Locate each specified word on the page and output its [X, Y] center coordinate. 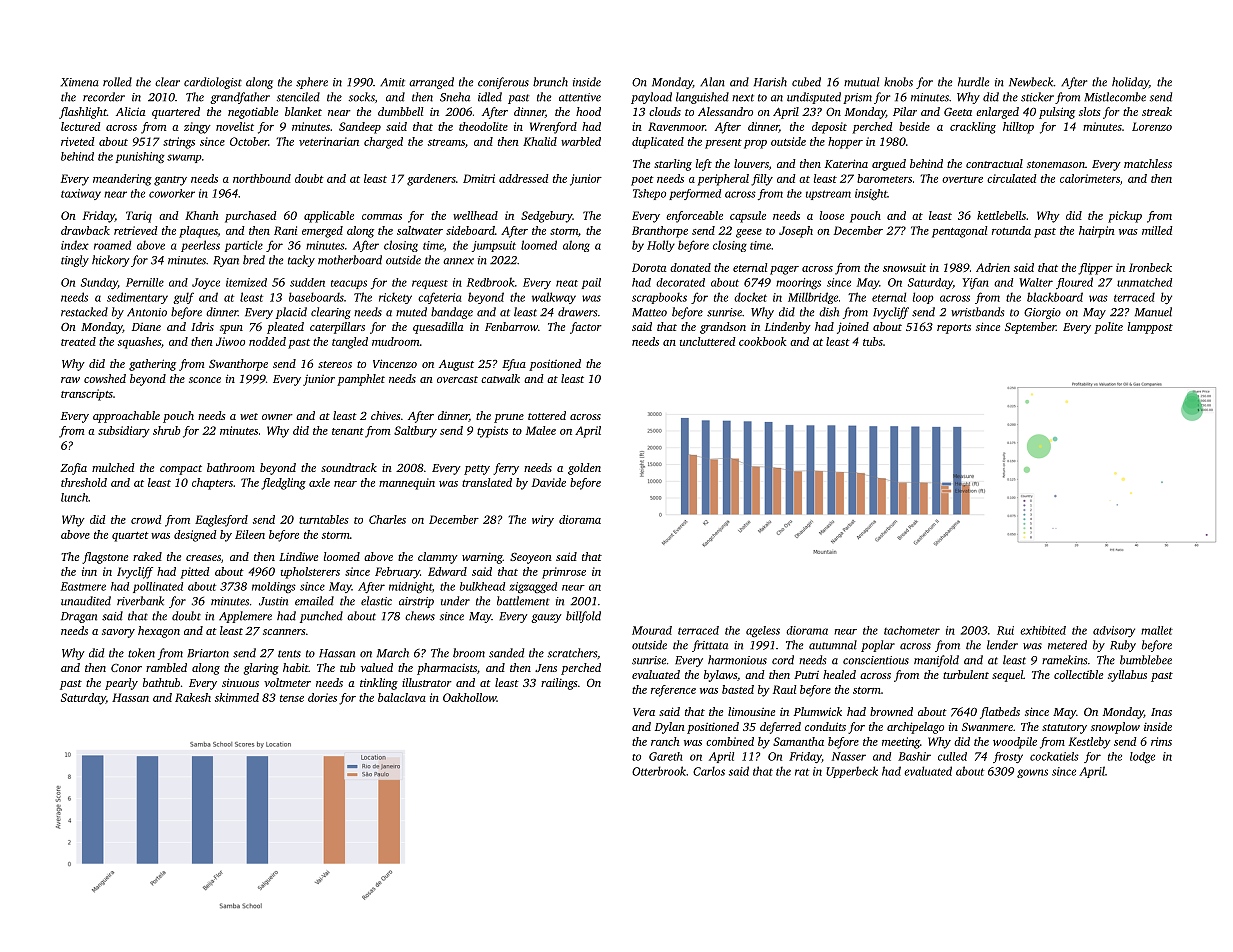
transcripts [87, 395]
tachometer [912, 630]
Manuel [1153, 312]
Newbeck [1031, 82]
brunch [550, 82]
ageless [763, 631]
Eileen [250, 534]
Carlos [709, 771]
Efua [514, 365]
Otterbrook [659, 771]
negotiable [253, 113]
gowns [1032, 773]
